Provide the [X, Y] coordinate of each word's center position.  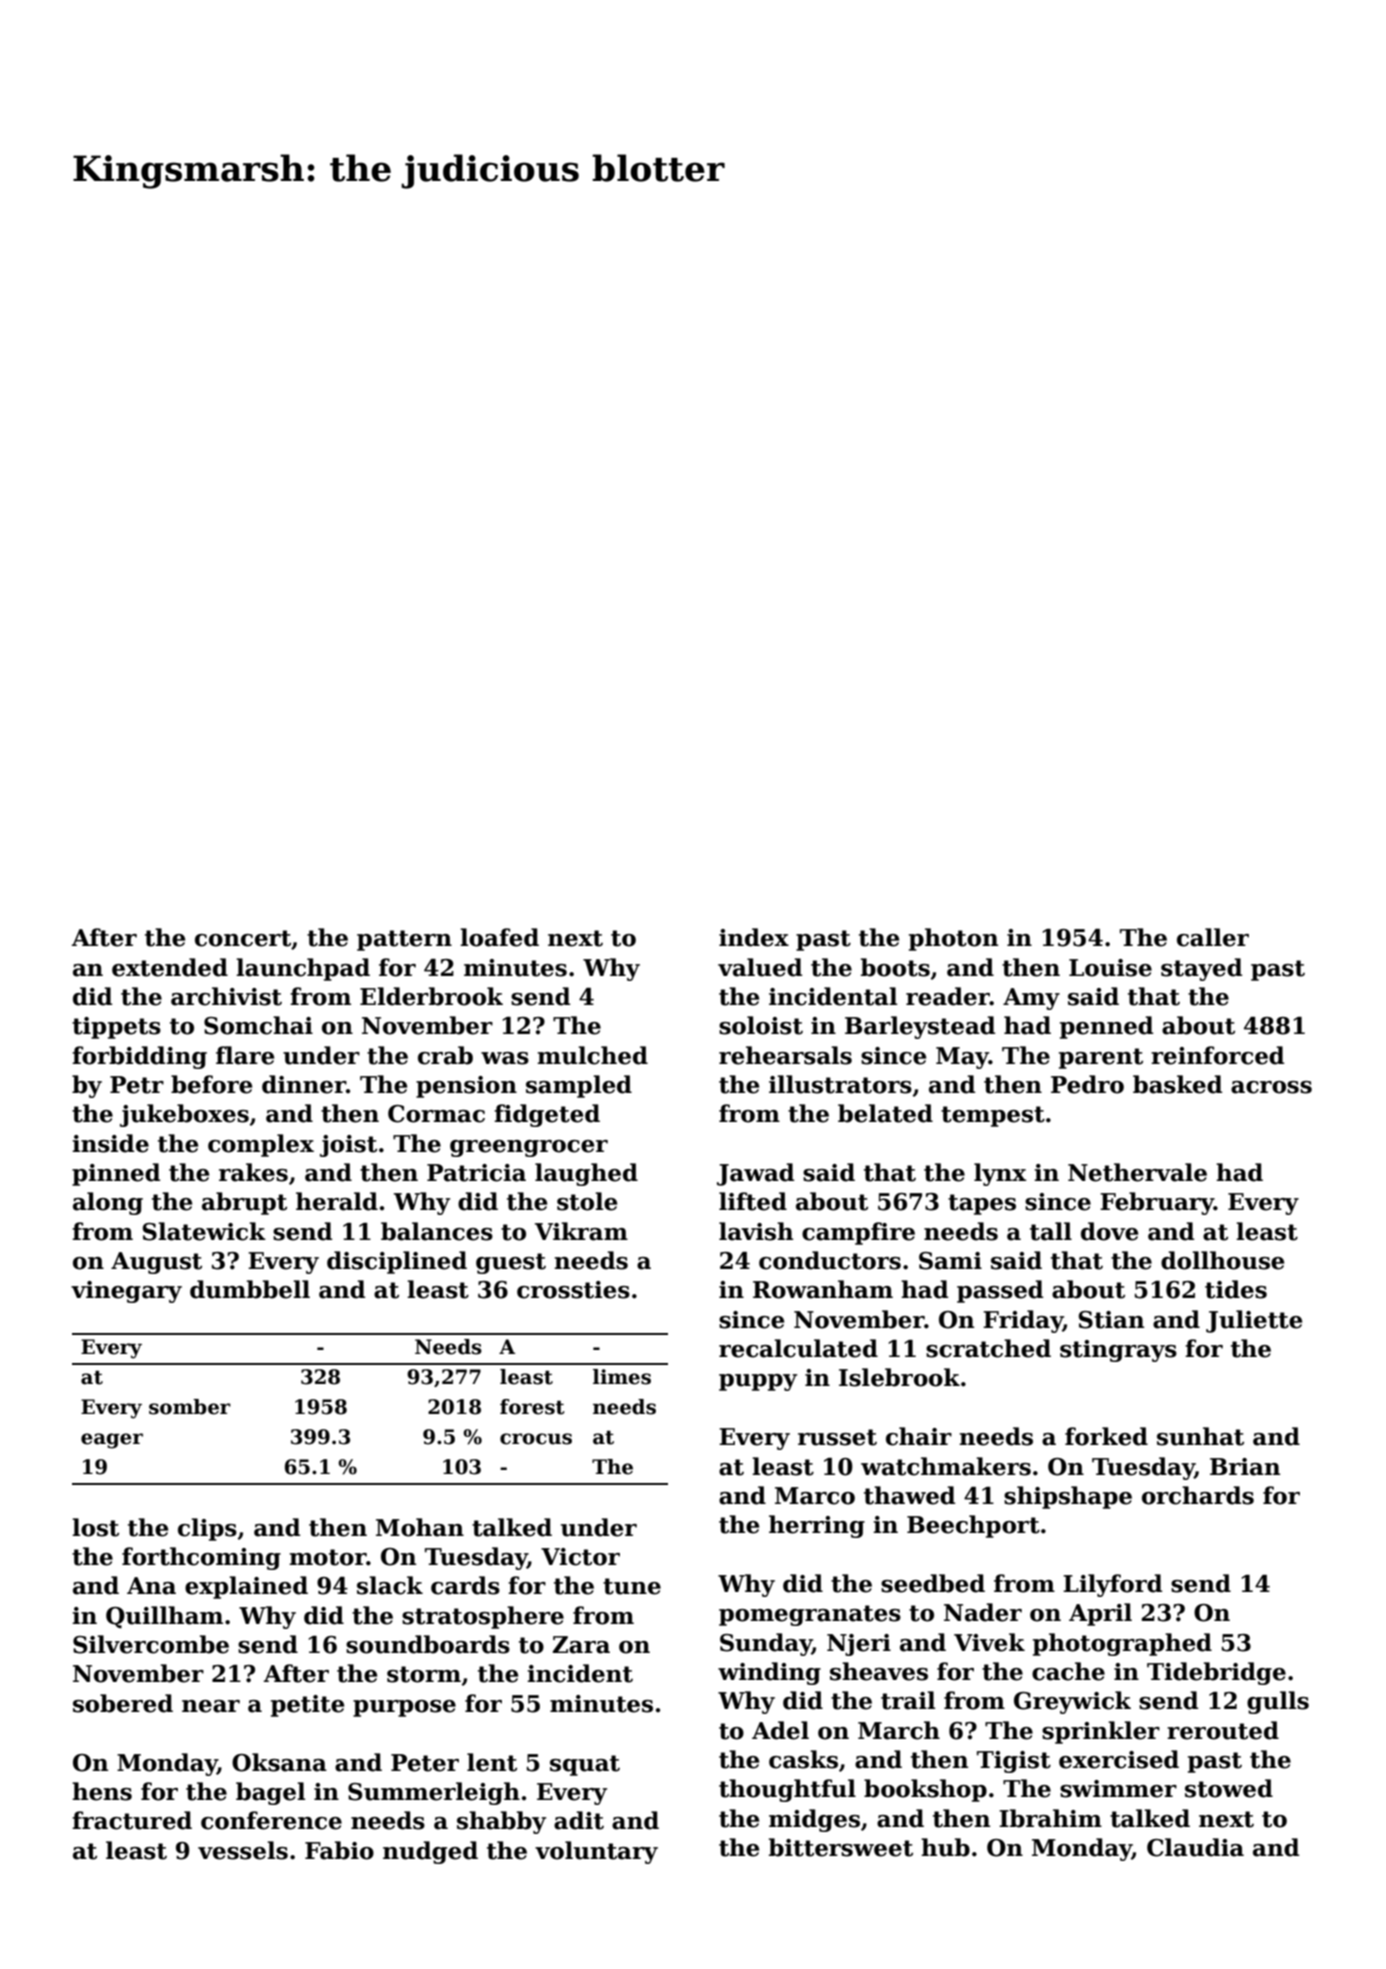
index [754, 937]
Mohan [420, 1527]
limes [622, 1377]
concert [243, 938]
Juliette [1254, 1321]
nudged [430, 1852]
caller [1213, 937]
